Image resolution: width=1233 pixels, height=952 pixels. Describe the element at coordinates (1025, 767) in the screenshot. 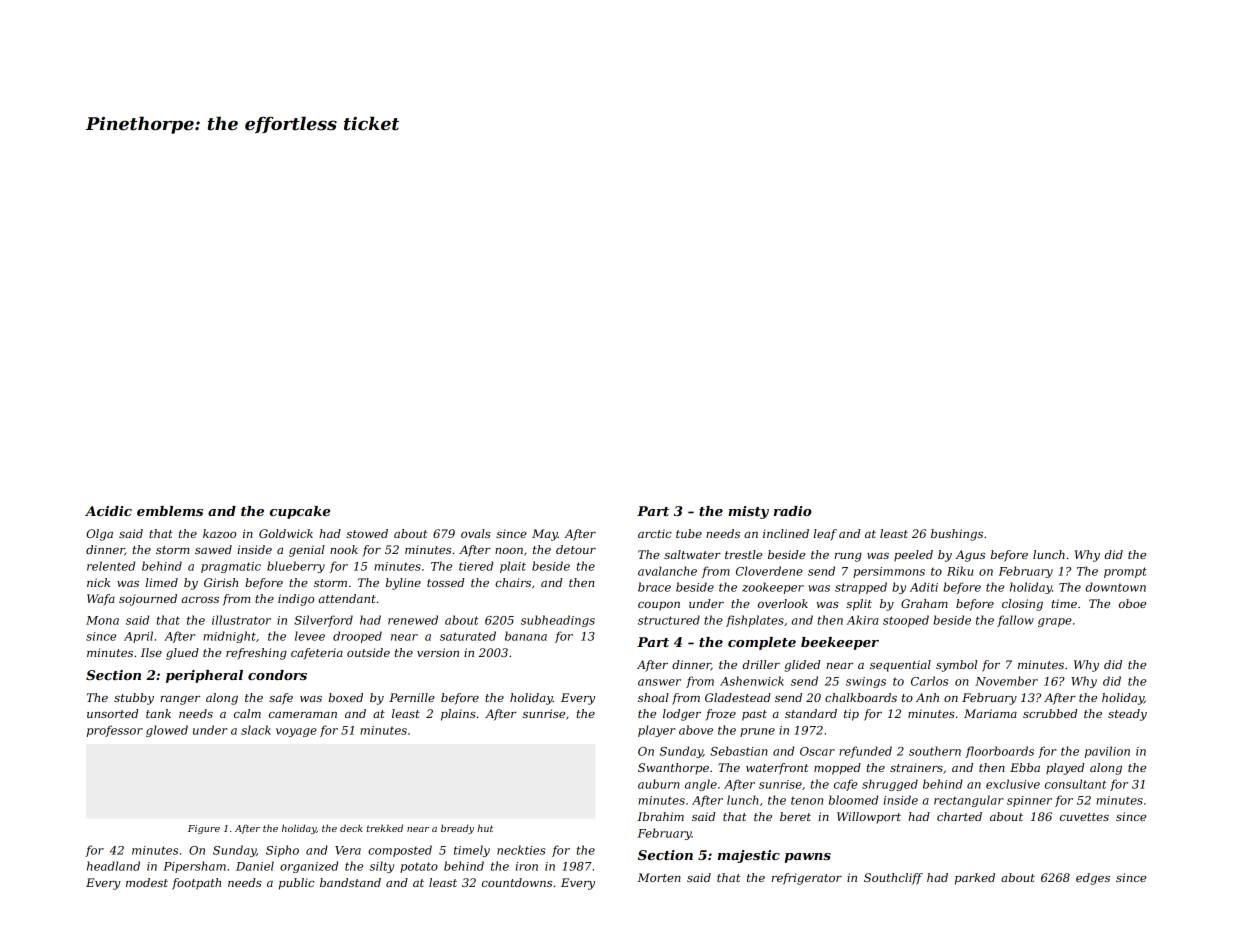

I see `Ebba` at that location.
